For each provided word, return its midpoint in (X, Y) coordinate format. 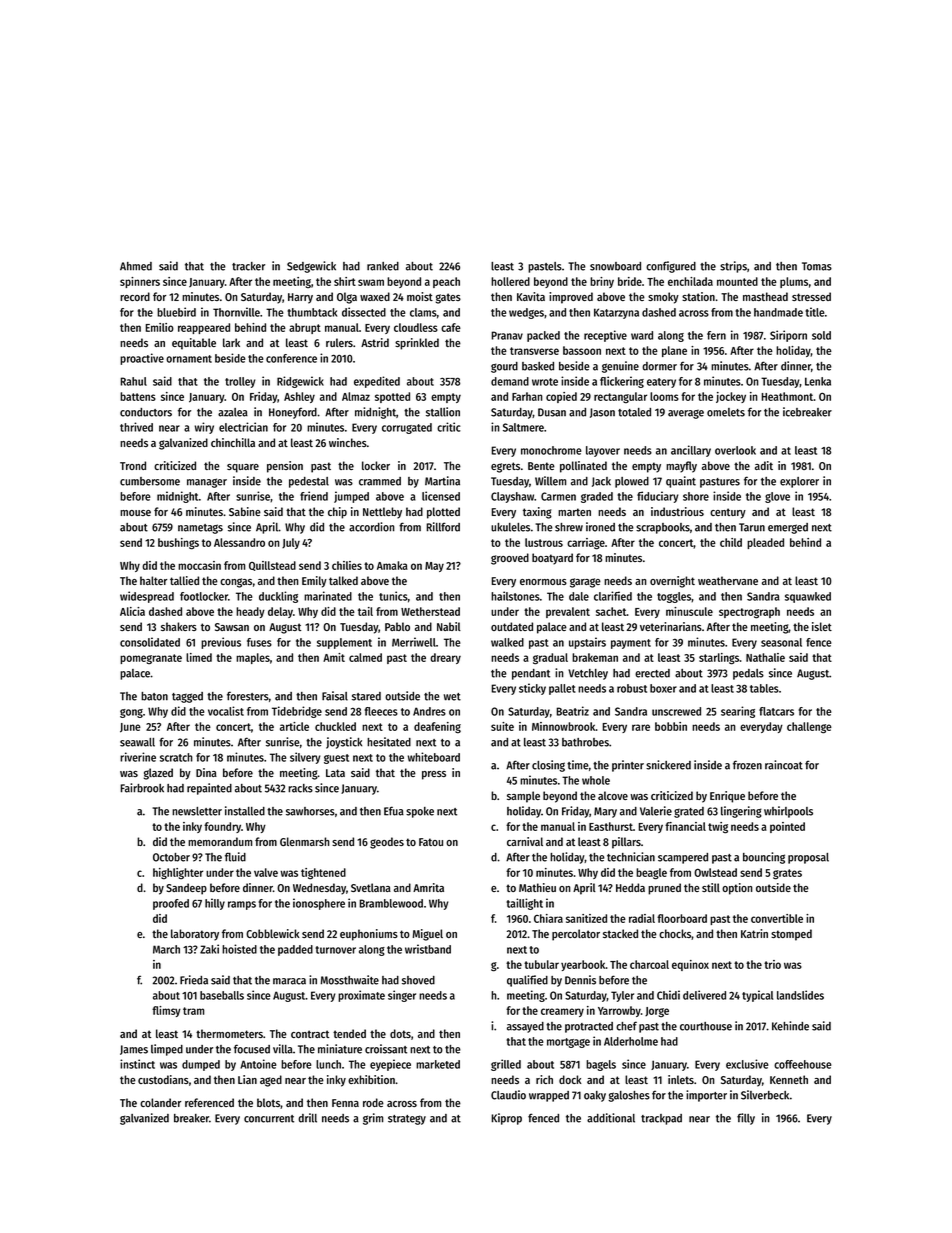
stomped (791, 935)
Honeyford (293, 413)
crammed (380, 481)
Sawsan (232, 627)
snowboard (615, 266)
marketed (438, 1064)
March (166, 949)
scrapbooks (663, 528)
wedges (526, 313)
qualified (527, 981)
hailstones (515, 596)
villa (283, 1049)
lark (231, 342)
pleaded (765, 543)
